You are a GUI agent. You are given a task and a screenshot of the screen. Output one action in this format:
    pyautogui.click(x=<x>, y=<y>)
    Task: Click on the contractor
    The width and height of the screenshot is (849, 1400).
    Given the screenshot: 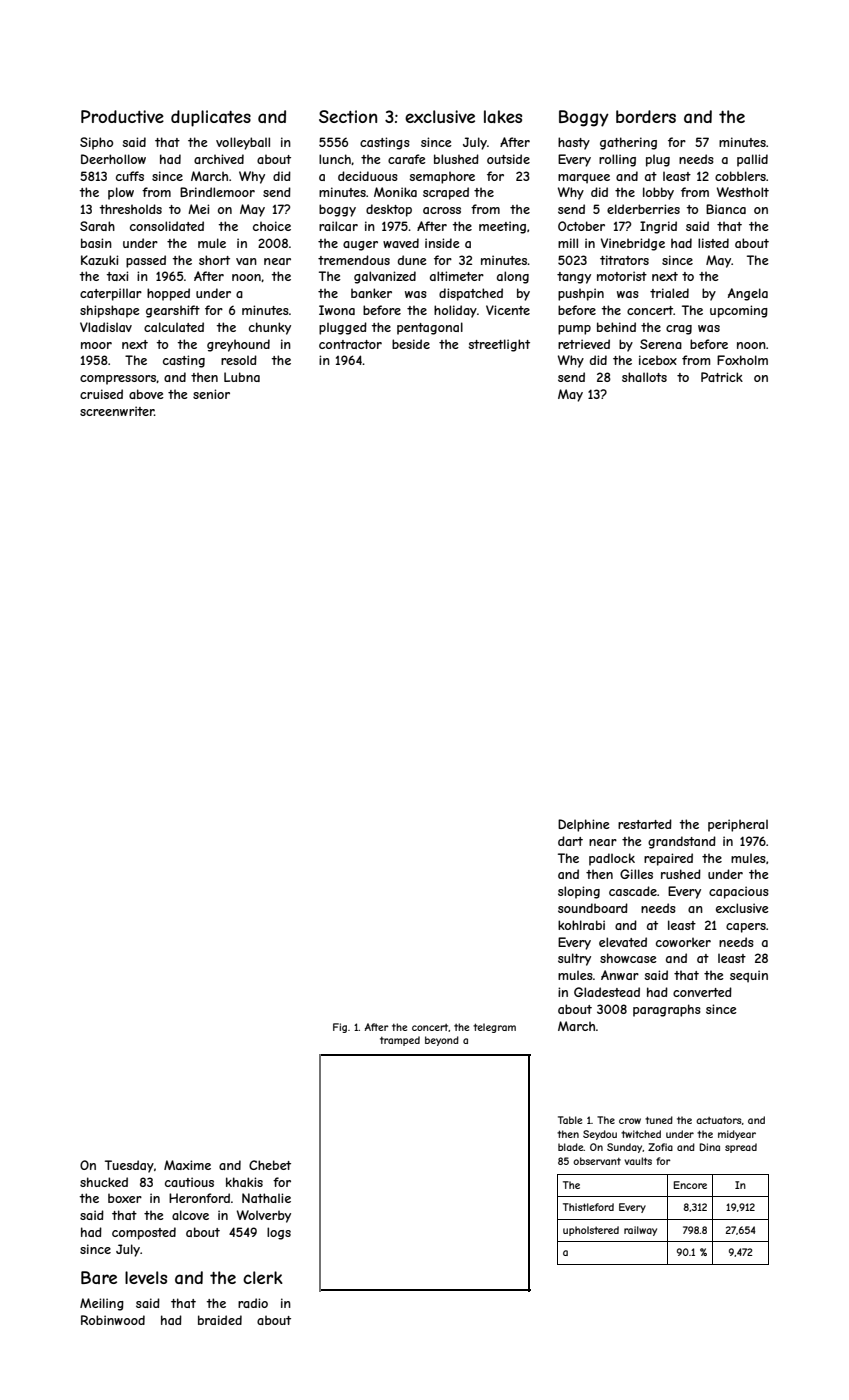 What is the action you would take?
    pyautogui.click(x=350, y=344)
